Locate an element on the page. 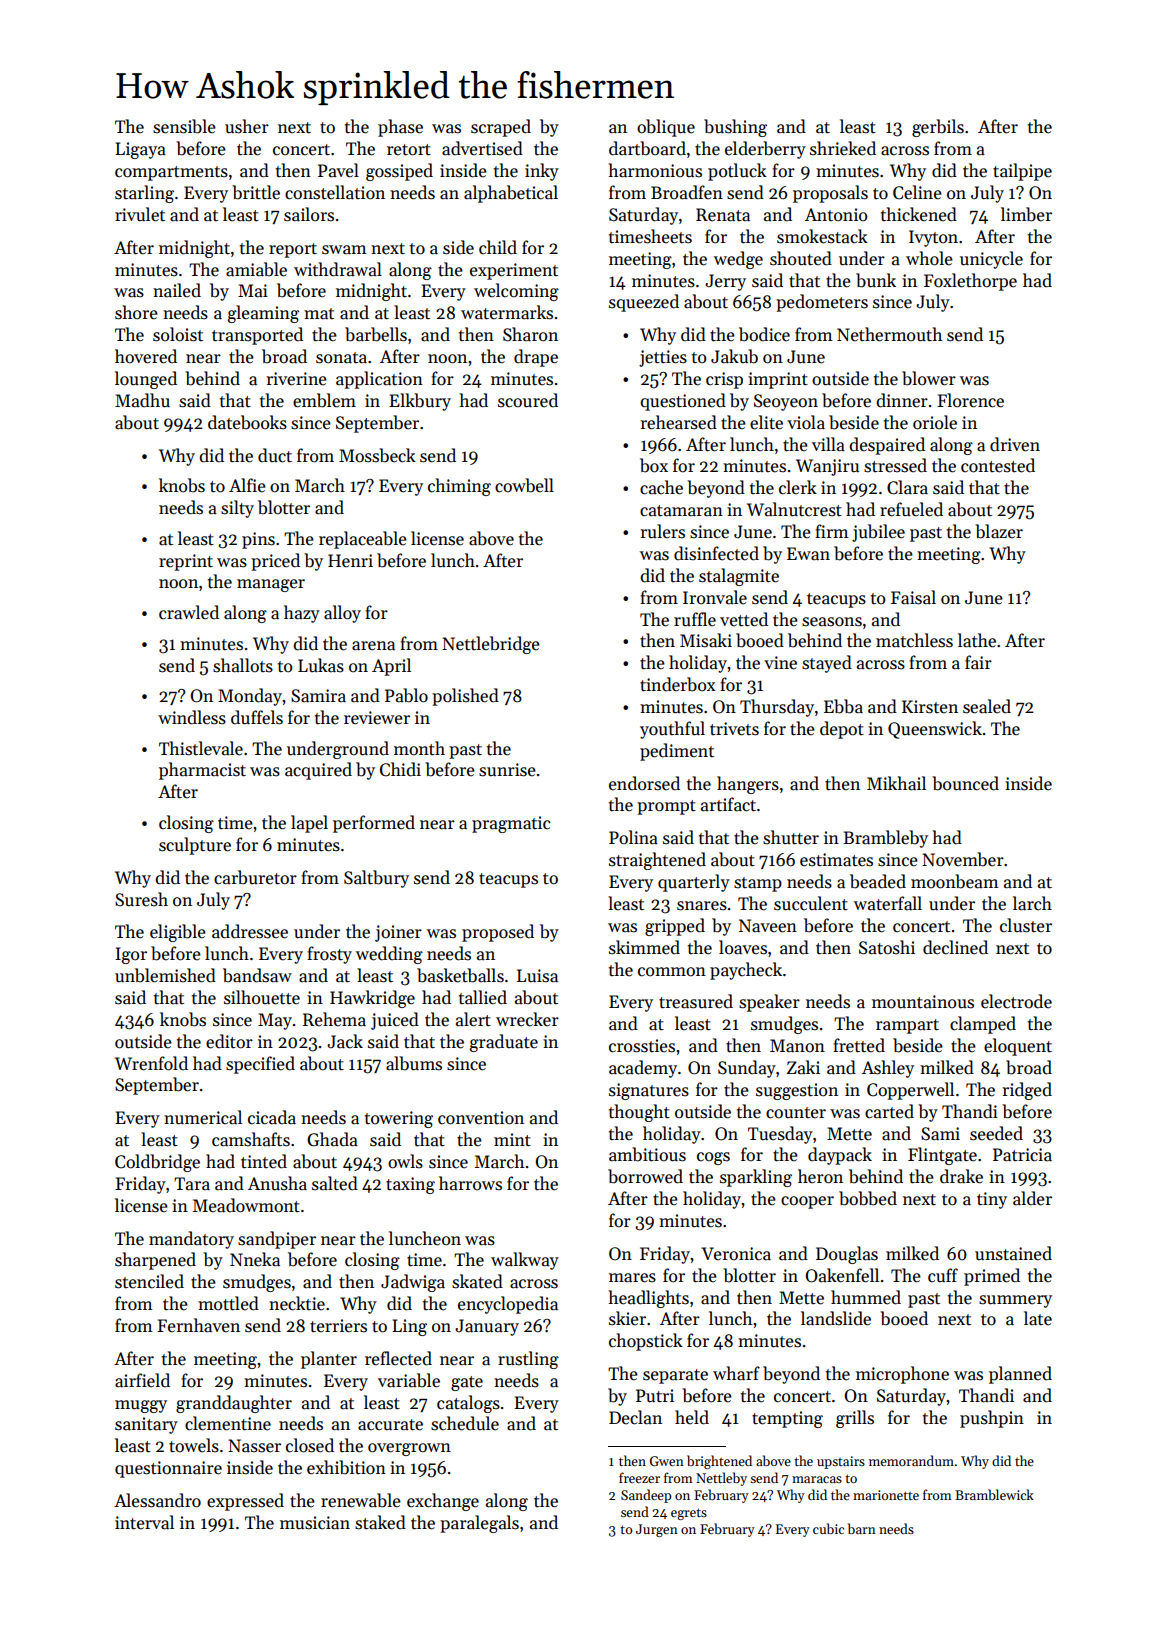 The image size is (1167, 1650). squeezed is located at coordinates (644, 303).
